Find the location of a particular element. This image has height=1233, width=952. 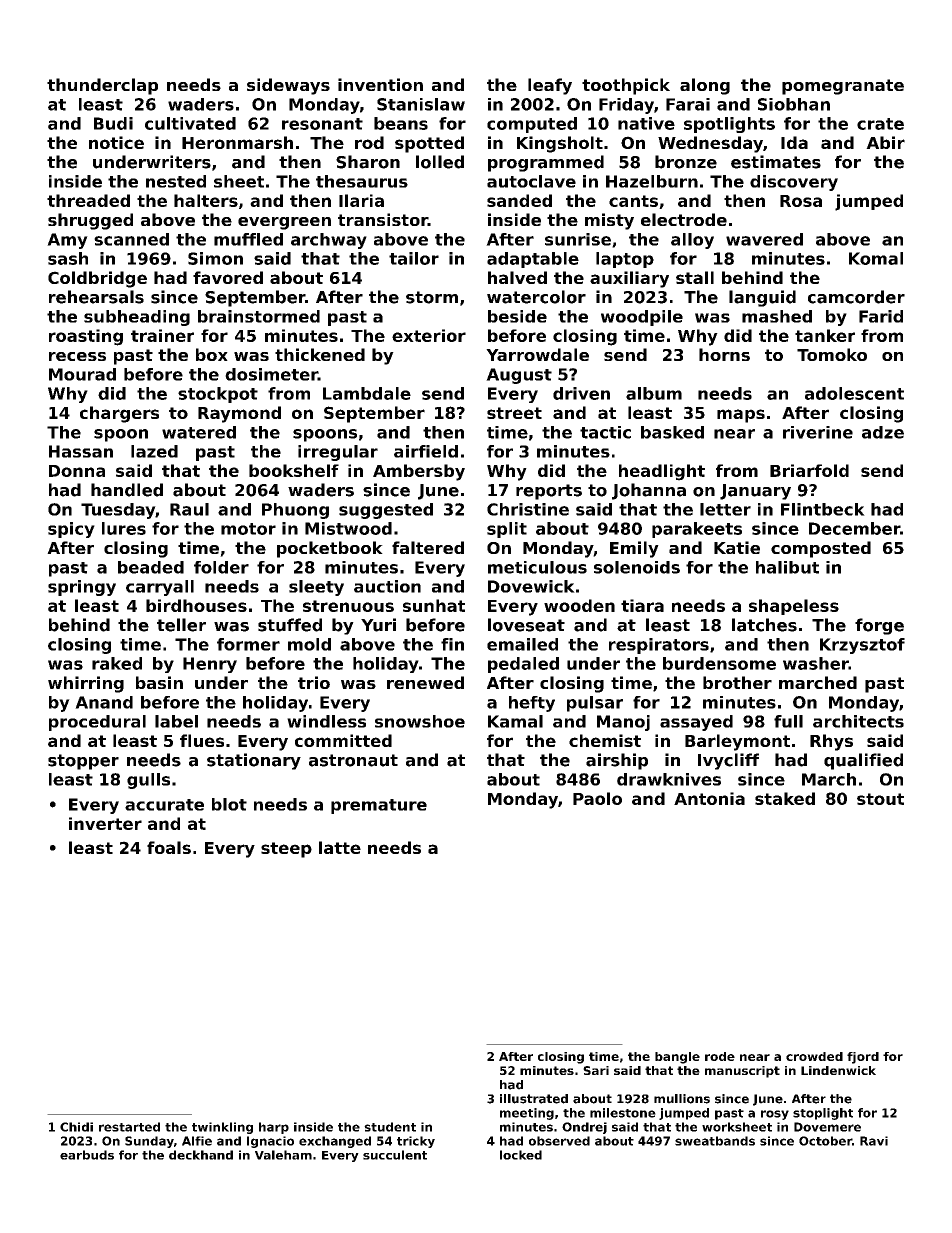

sunhat is located at coordinates (434, 605).
